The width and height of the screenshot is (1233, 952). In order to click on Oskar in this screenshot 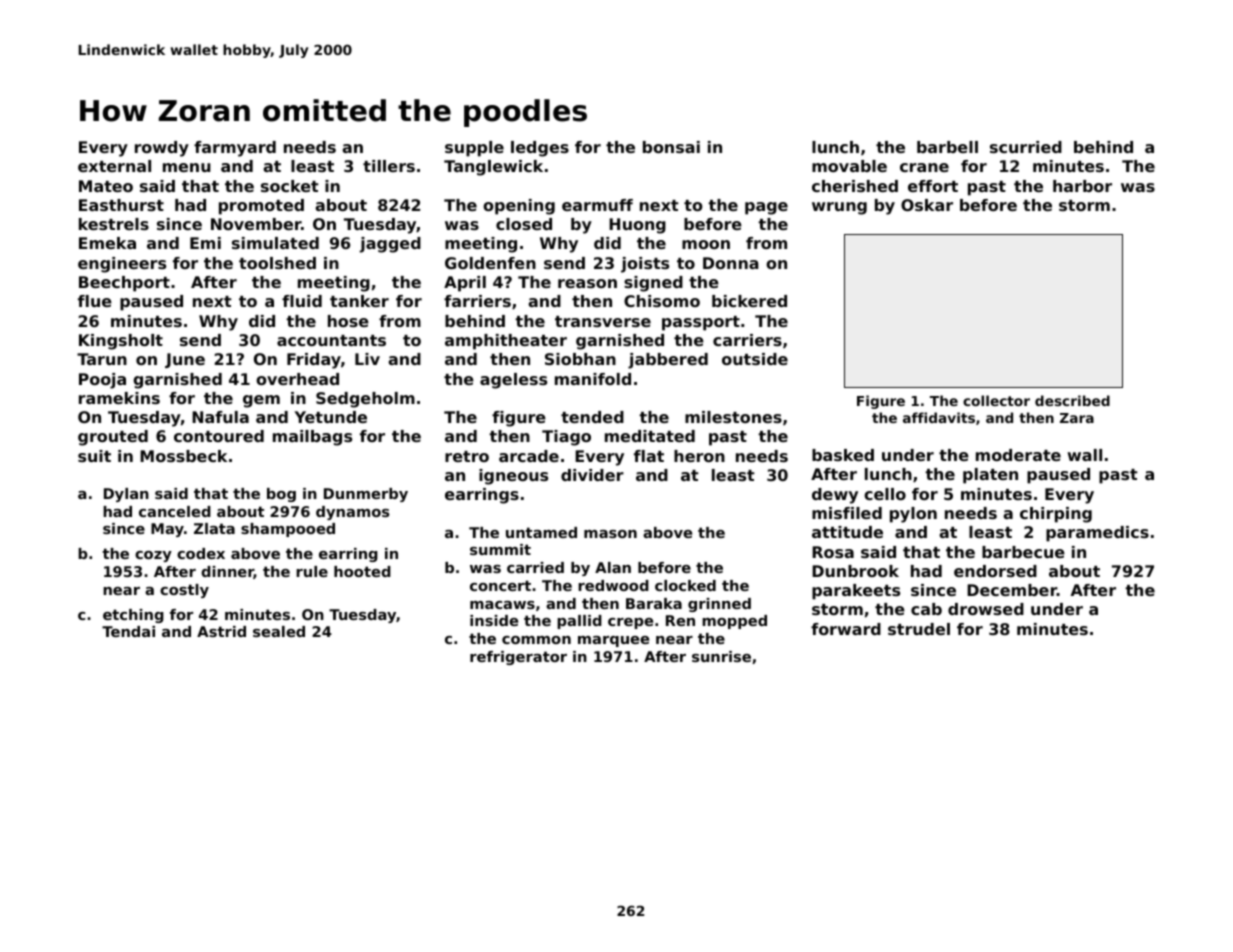, I will do `click(927, 205)`.
